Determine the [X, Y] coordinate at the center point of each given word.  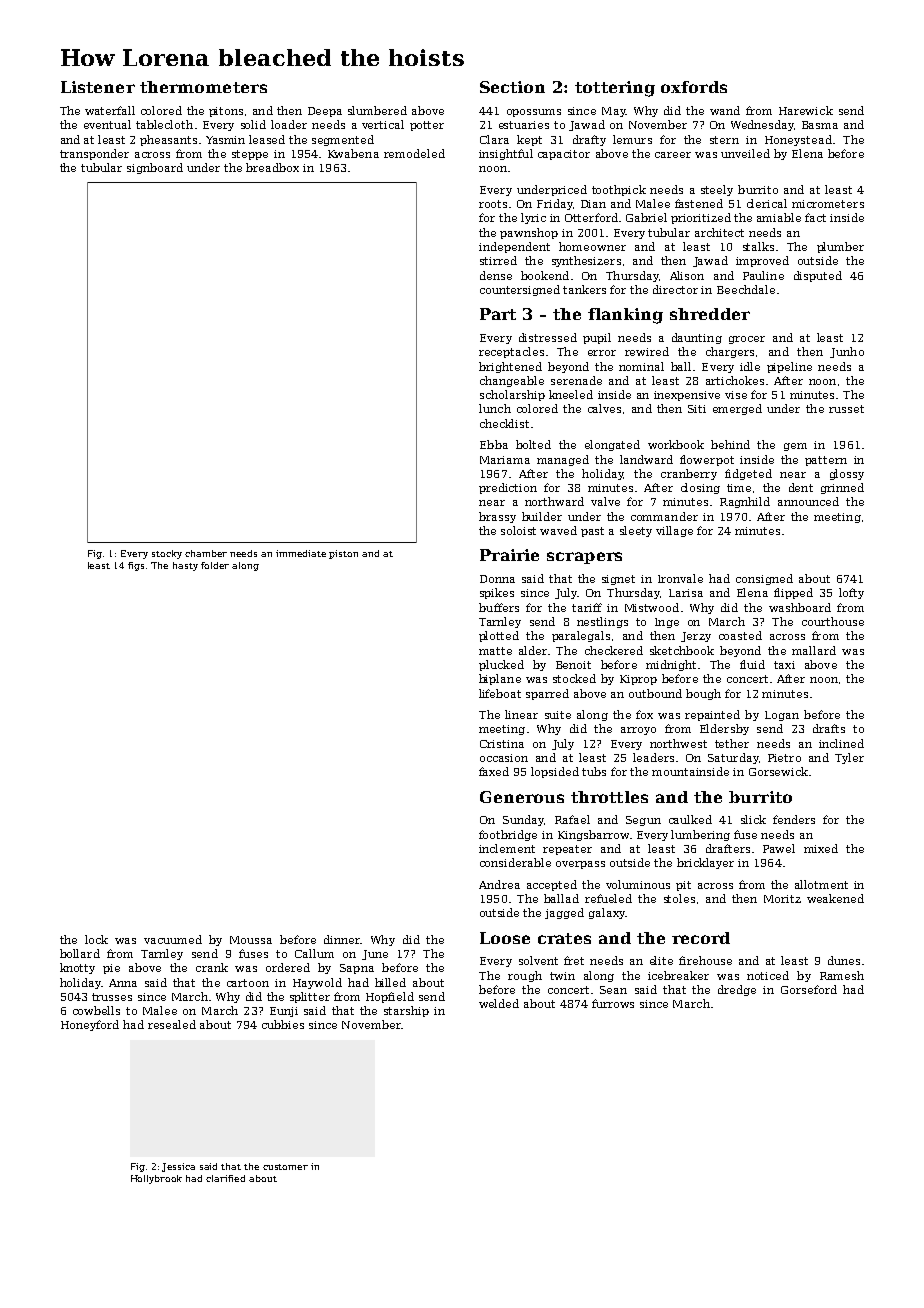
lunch [495, 408]
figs [136, 566]
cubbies [283, 1024]
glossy [847, 474]
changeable [512, 381]
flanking [625, 316]
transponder [94, 154]
